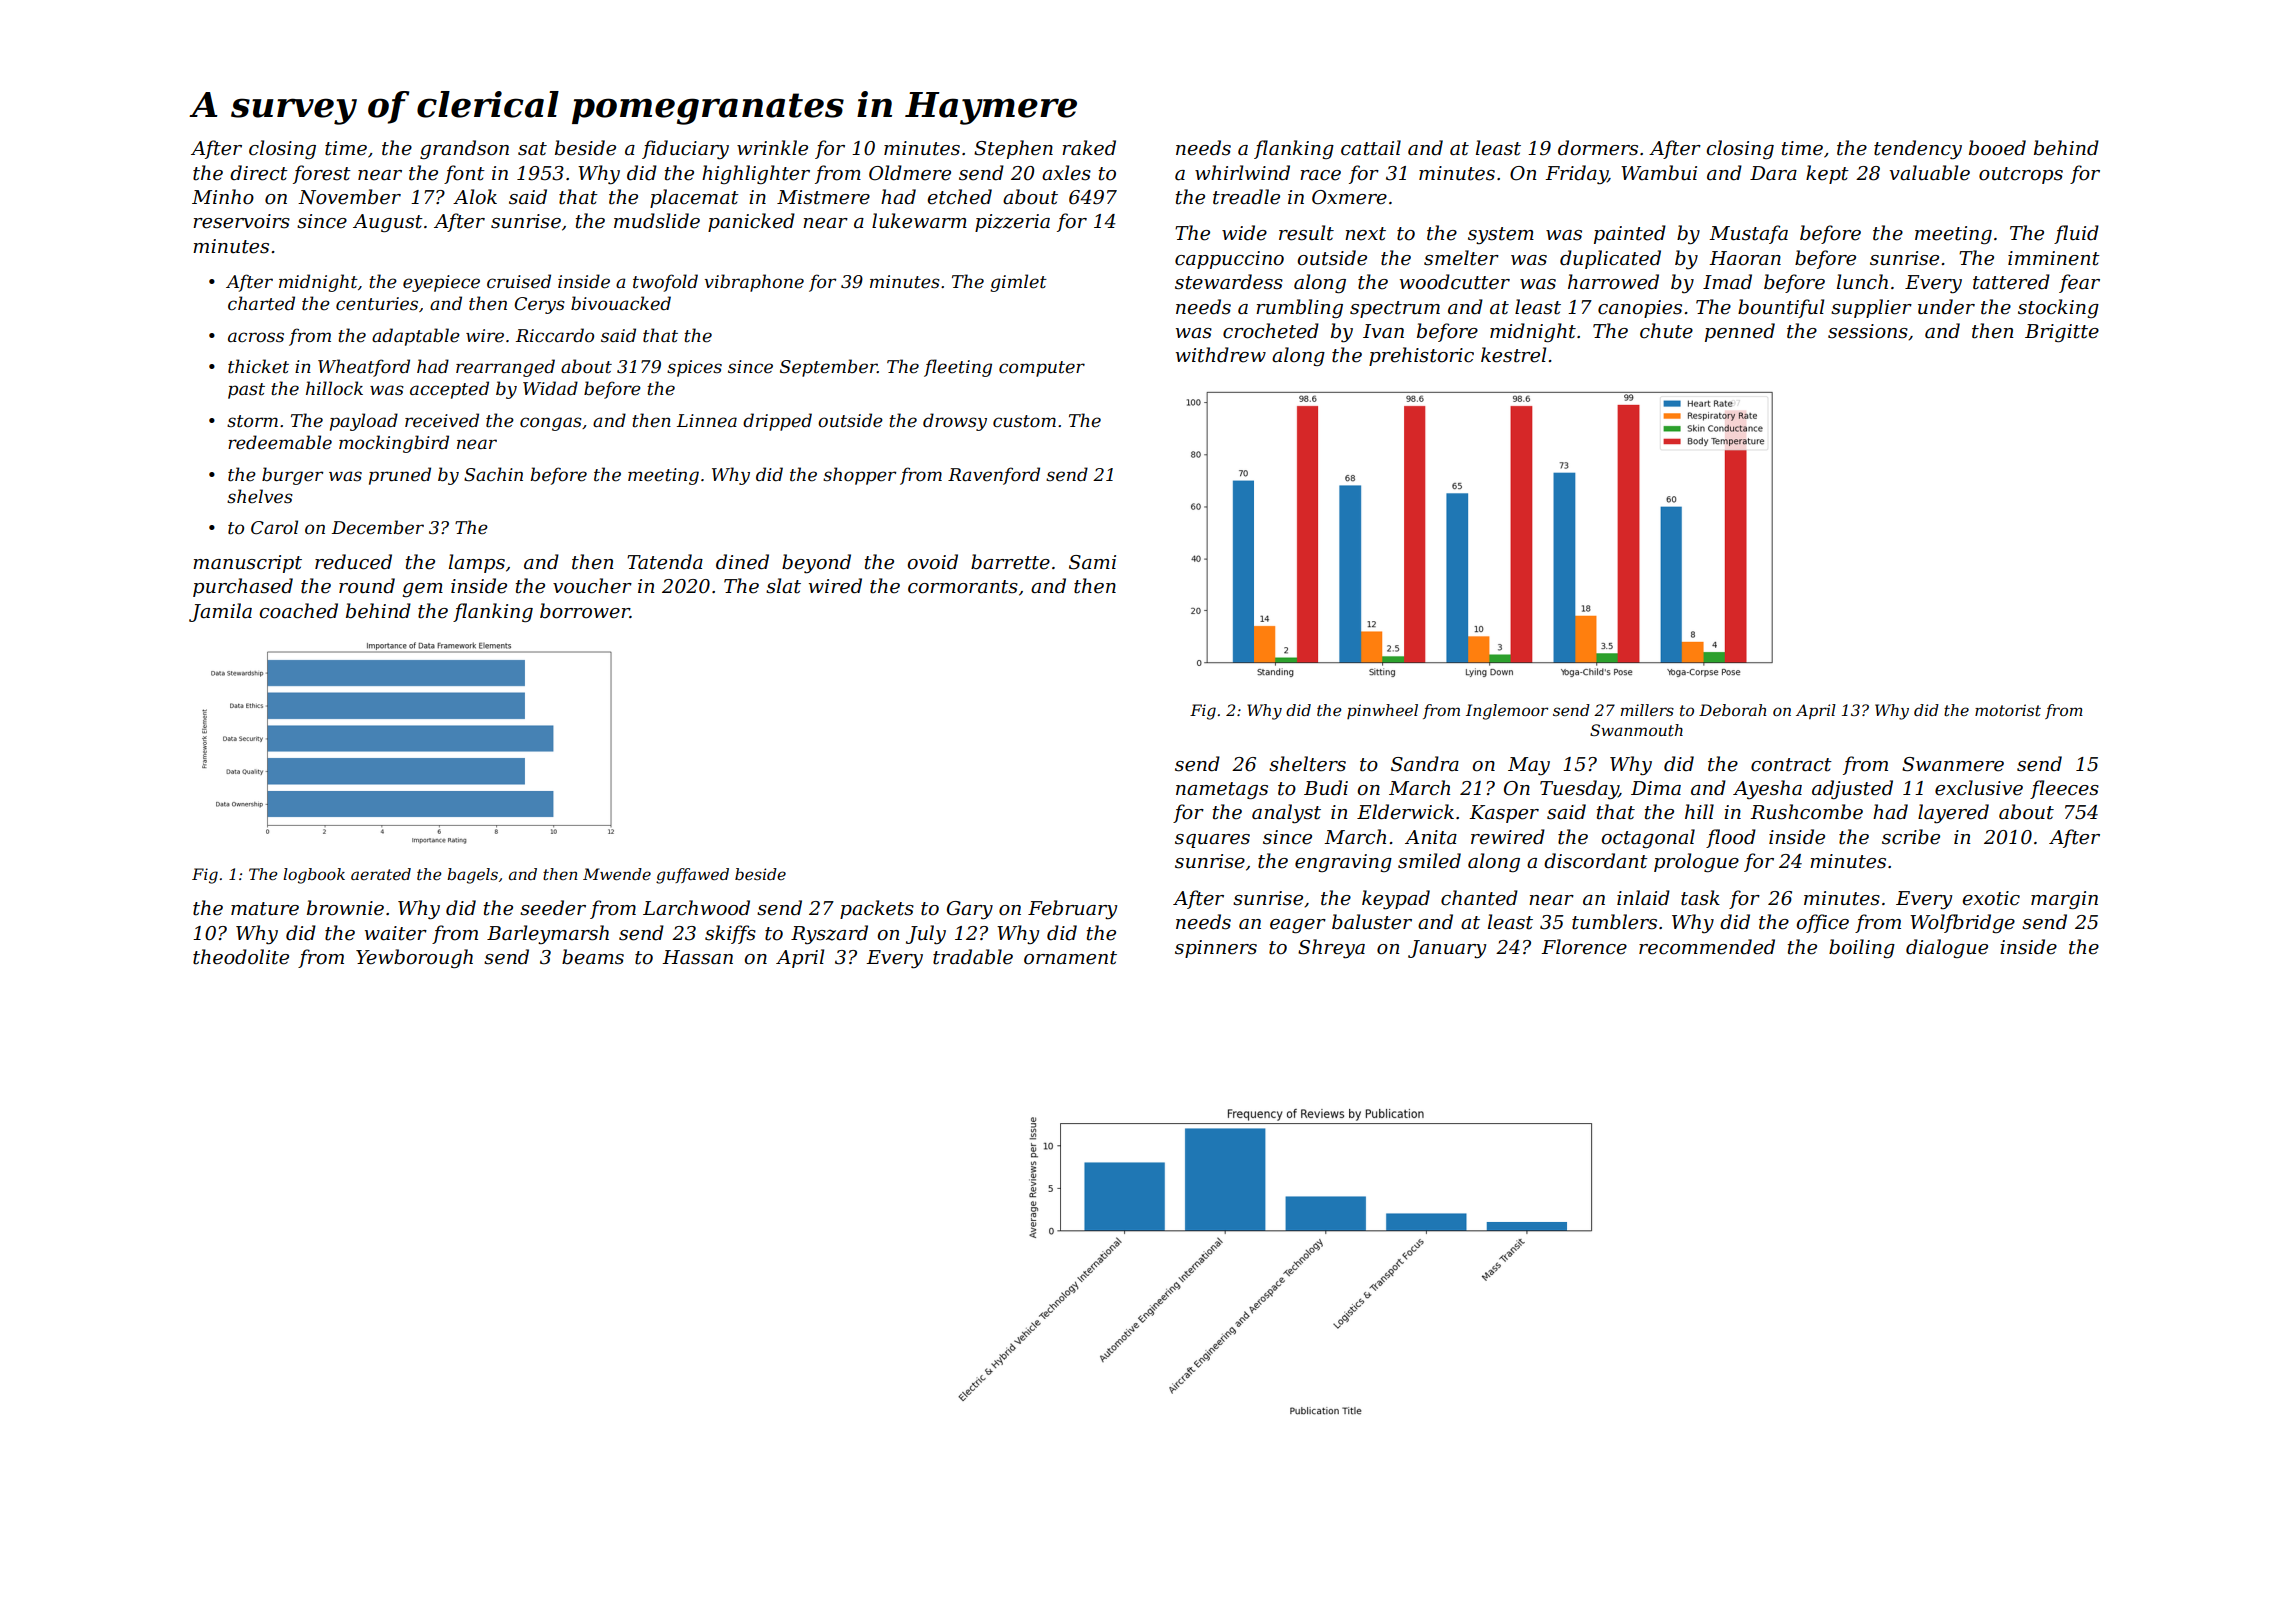  Describe the element at coordinates (657, 221) in the screenshot. I see `mudslide` at that location.
